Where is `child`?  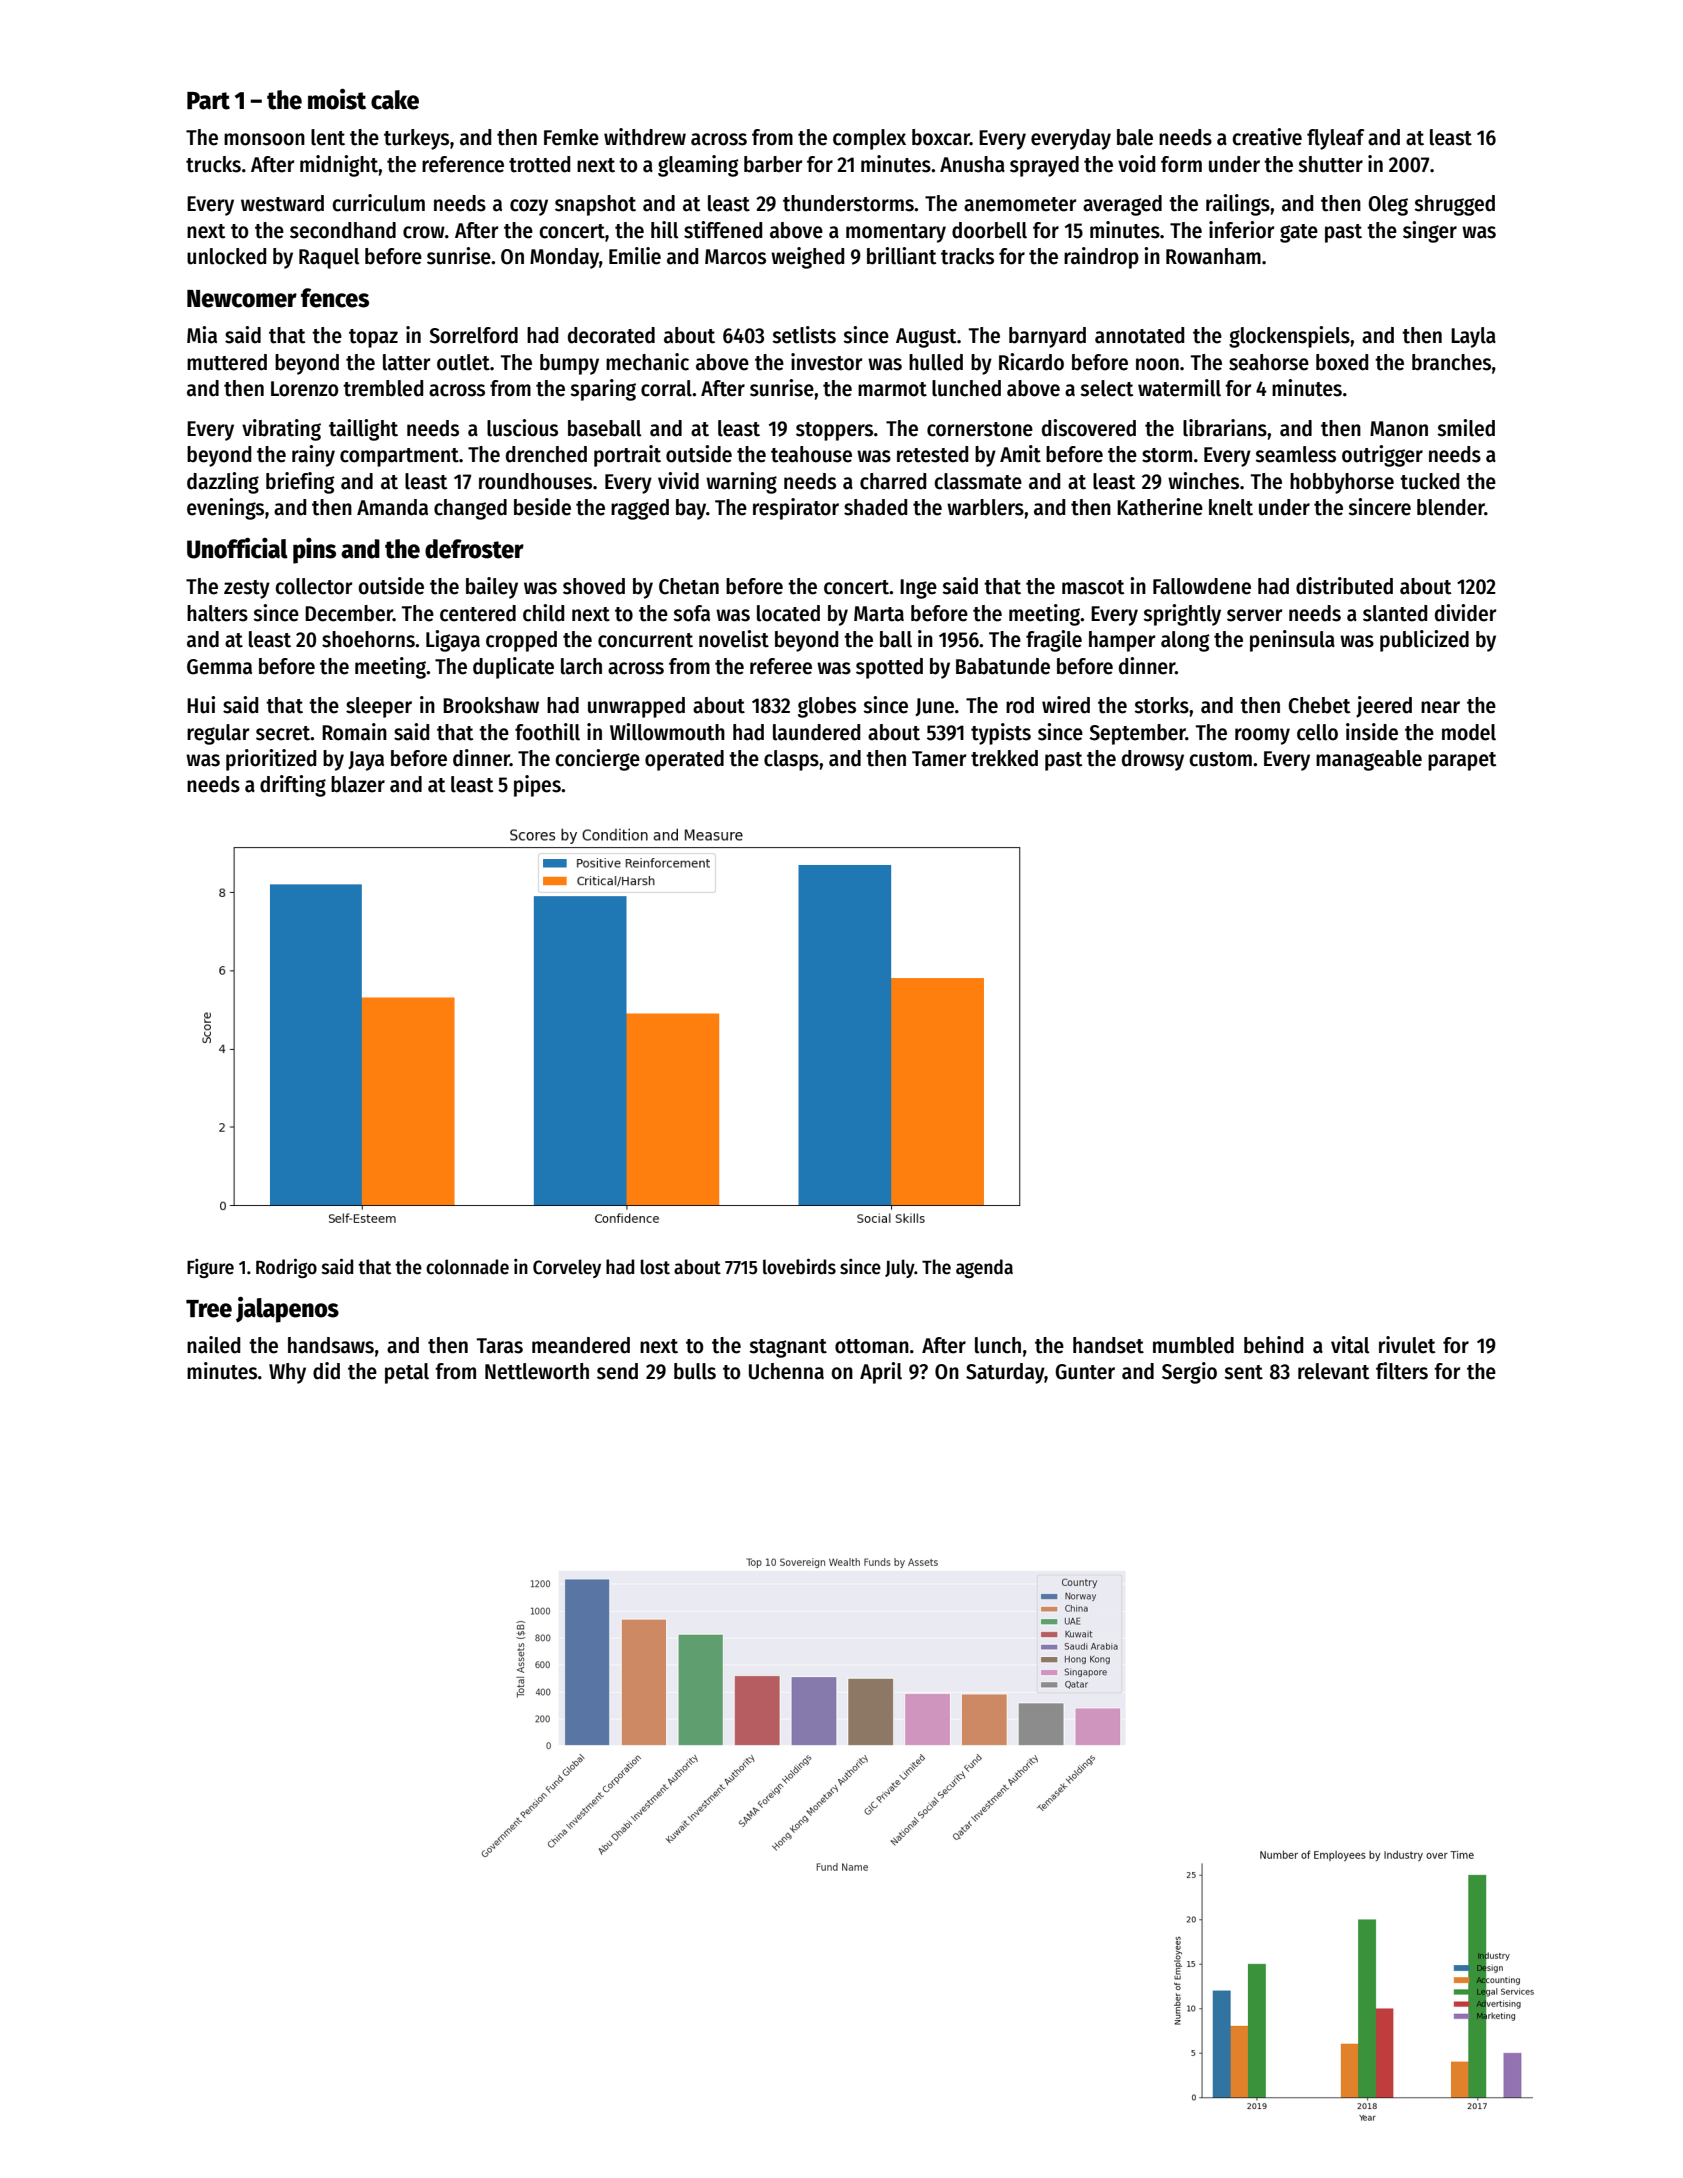 child is located at coordinates (543, 613).
